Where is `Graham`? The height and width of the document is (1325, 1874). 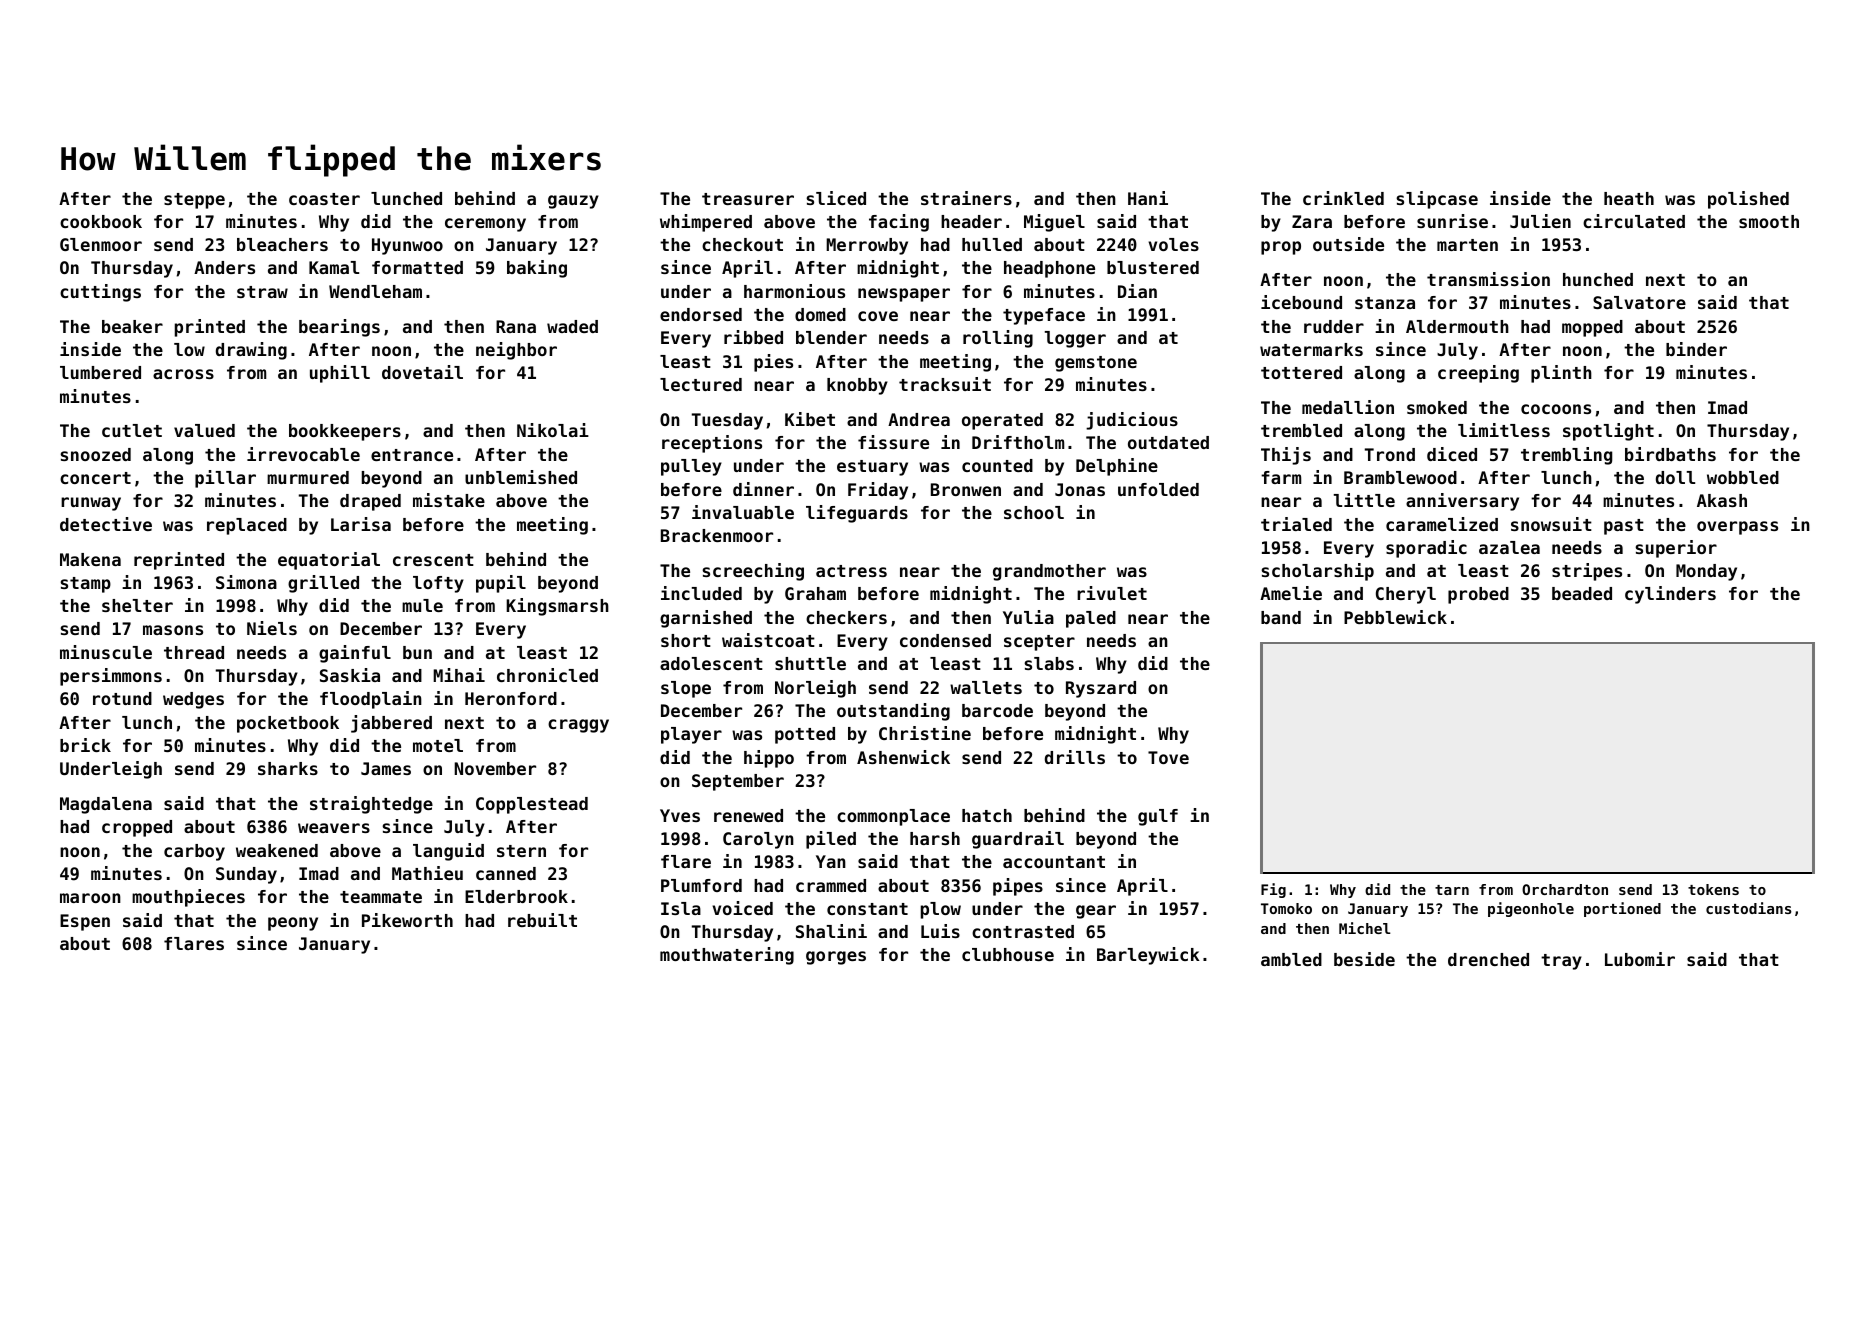
Graham is located at coordinates (815, 593).
